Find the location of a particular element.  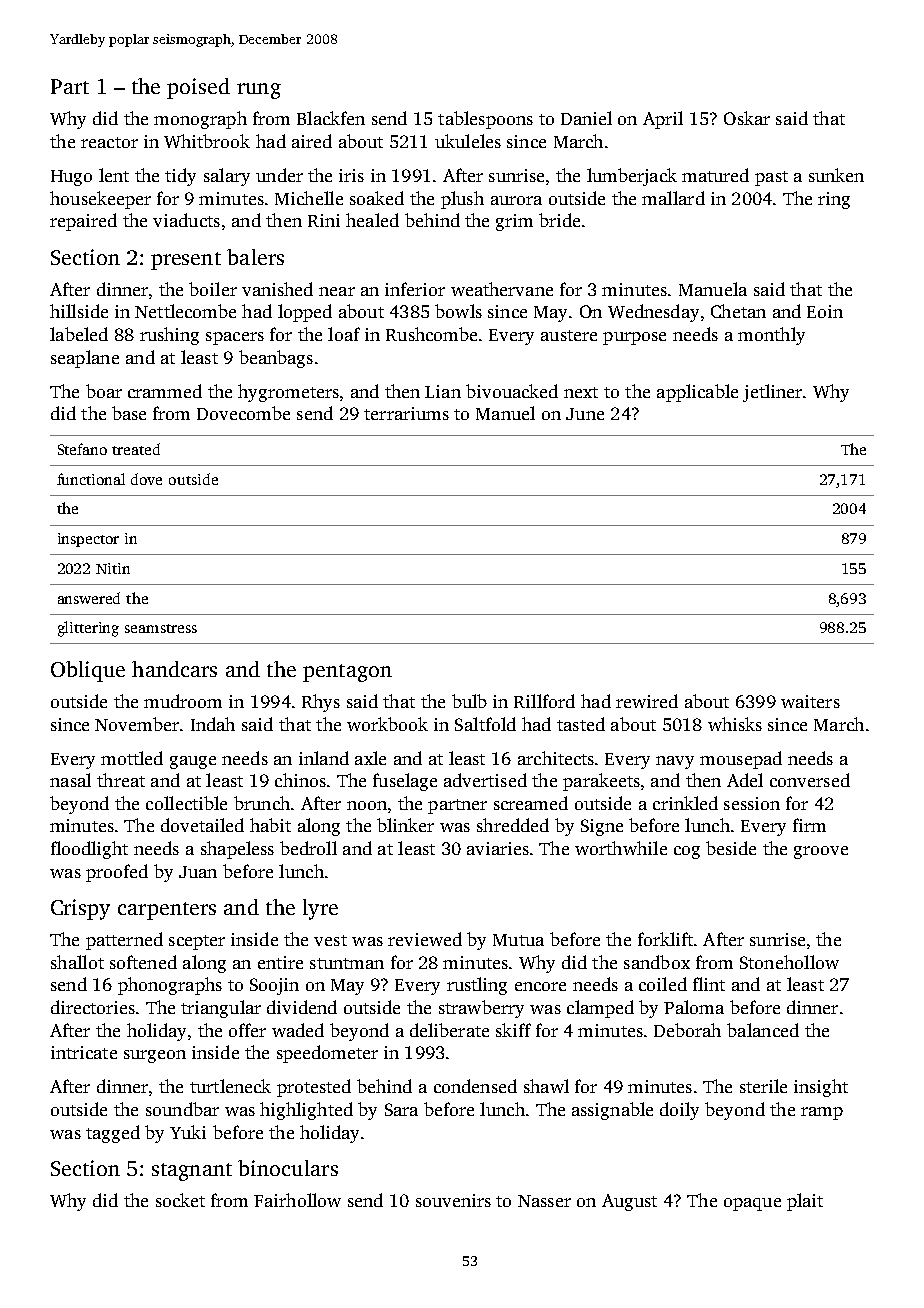

aviaries is located at coordinates (498, 848).
